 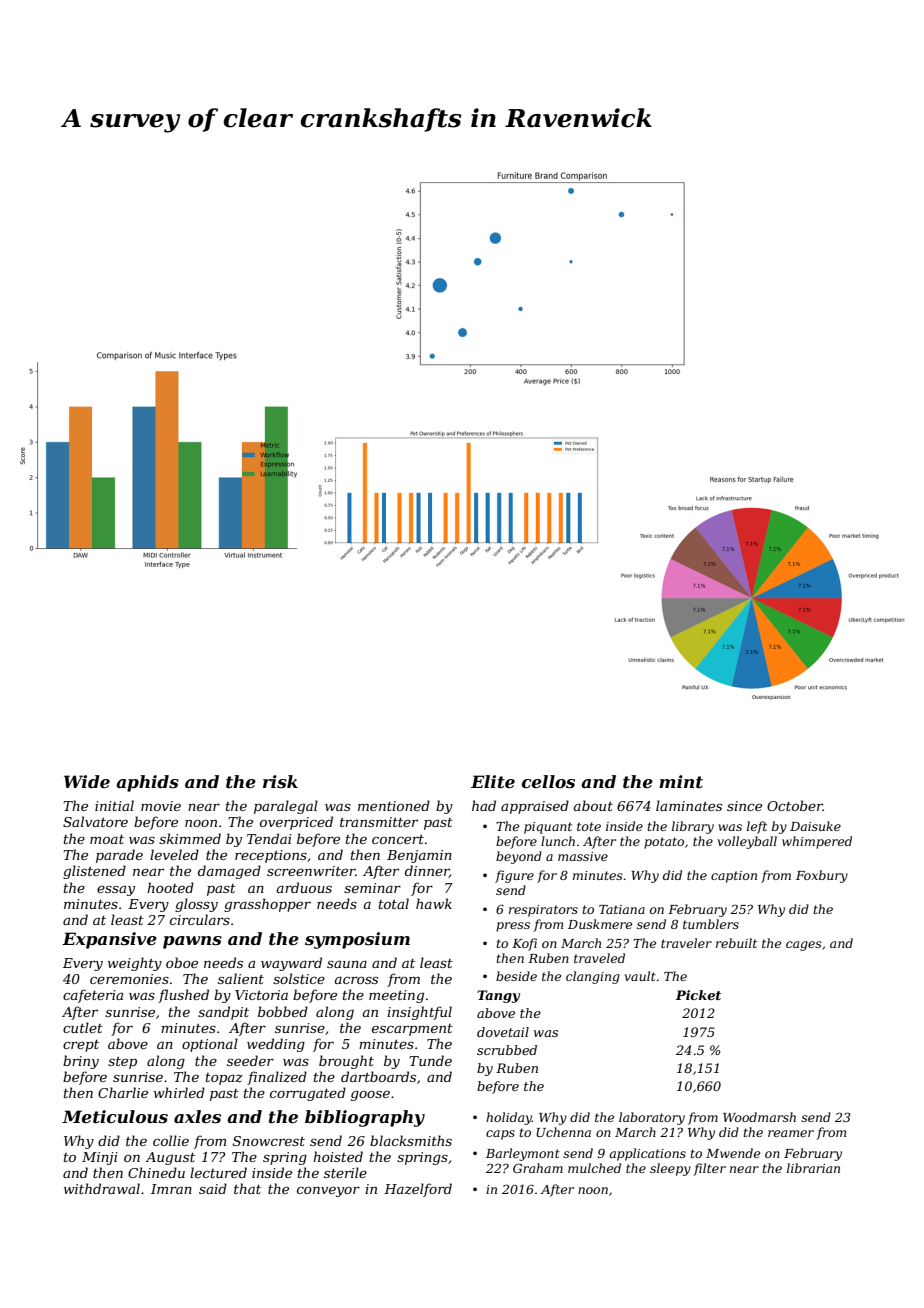 What do you see at coordinates (357, 940) in the page?
I see `symposium` at bounding box center [357, 940].
